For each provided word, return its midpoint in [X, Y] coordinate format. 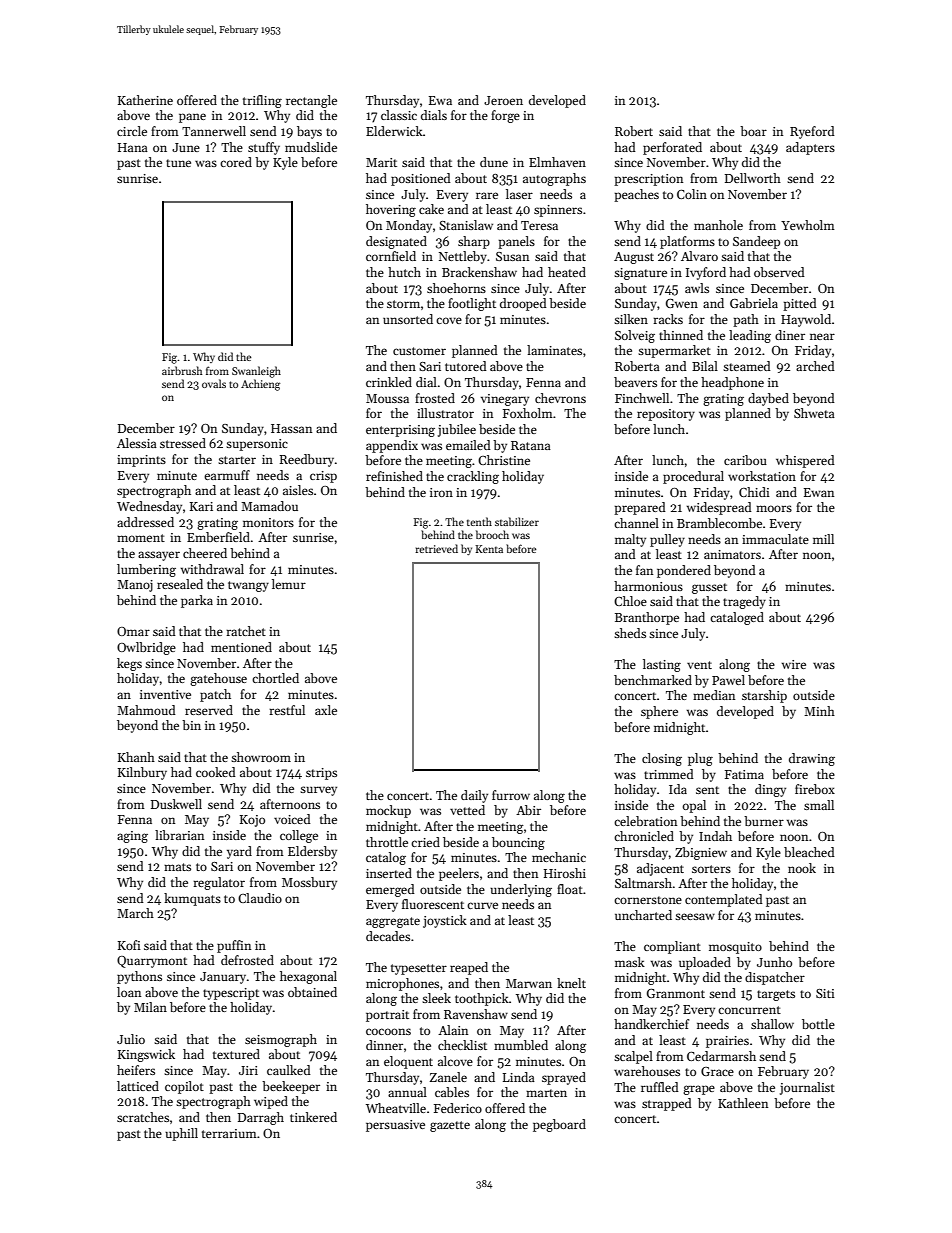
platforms [687, 242]
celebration [645, 821]
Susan [512, 256]
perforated [672, 148]
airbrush [182, 370]
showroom [261, 757]
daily [474, 796]
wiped [271, 1102]
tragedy [744, 602]
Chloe [630, 601]
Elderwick [394, 131]
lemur [289, 584]
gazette [450, 1126]
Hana [133, 147]
